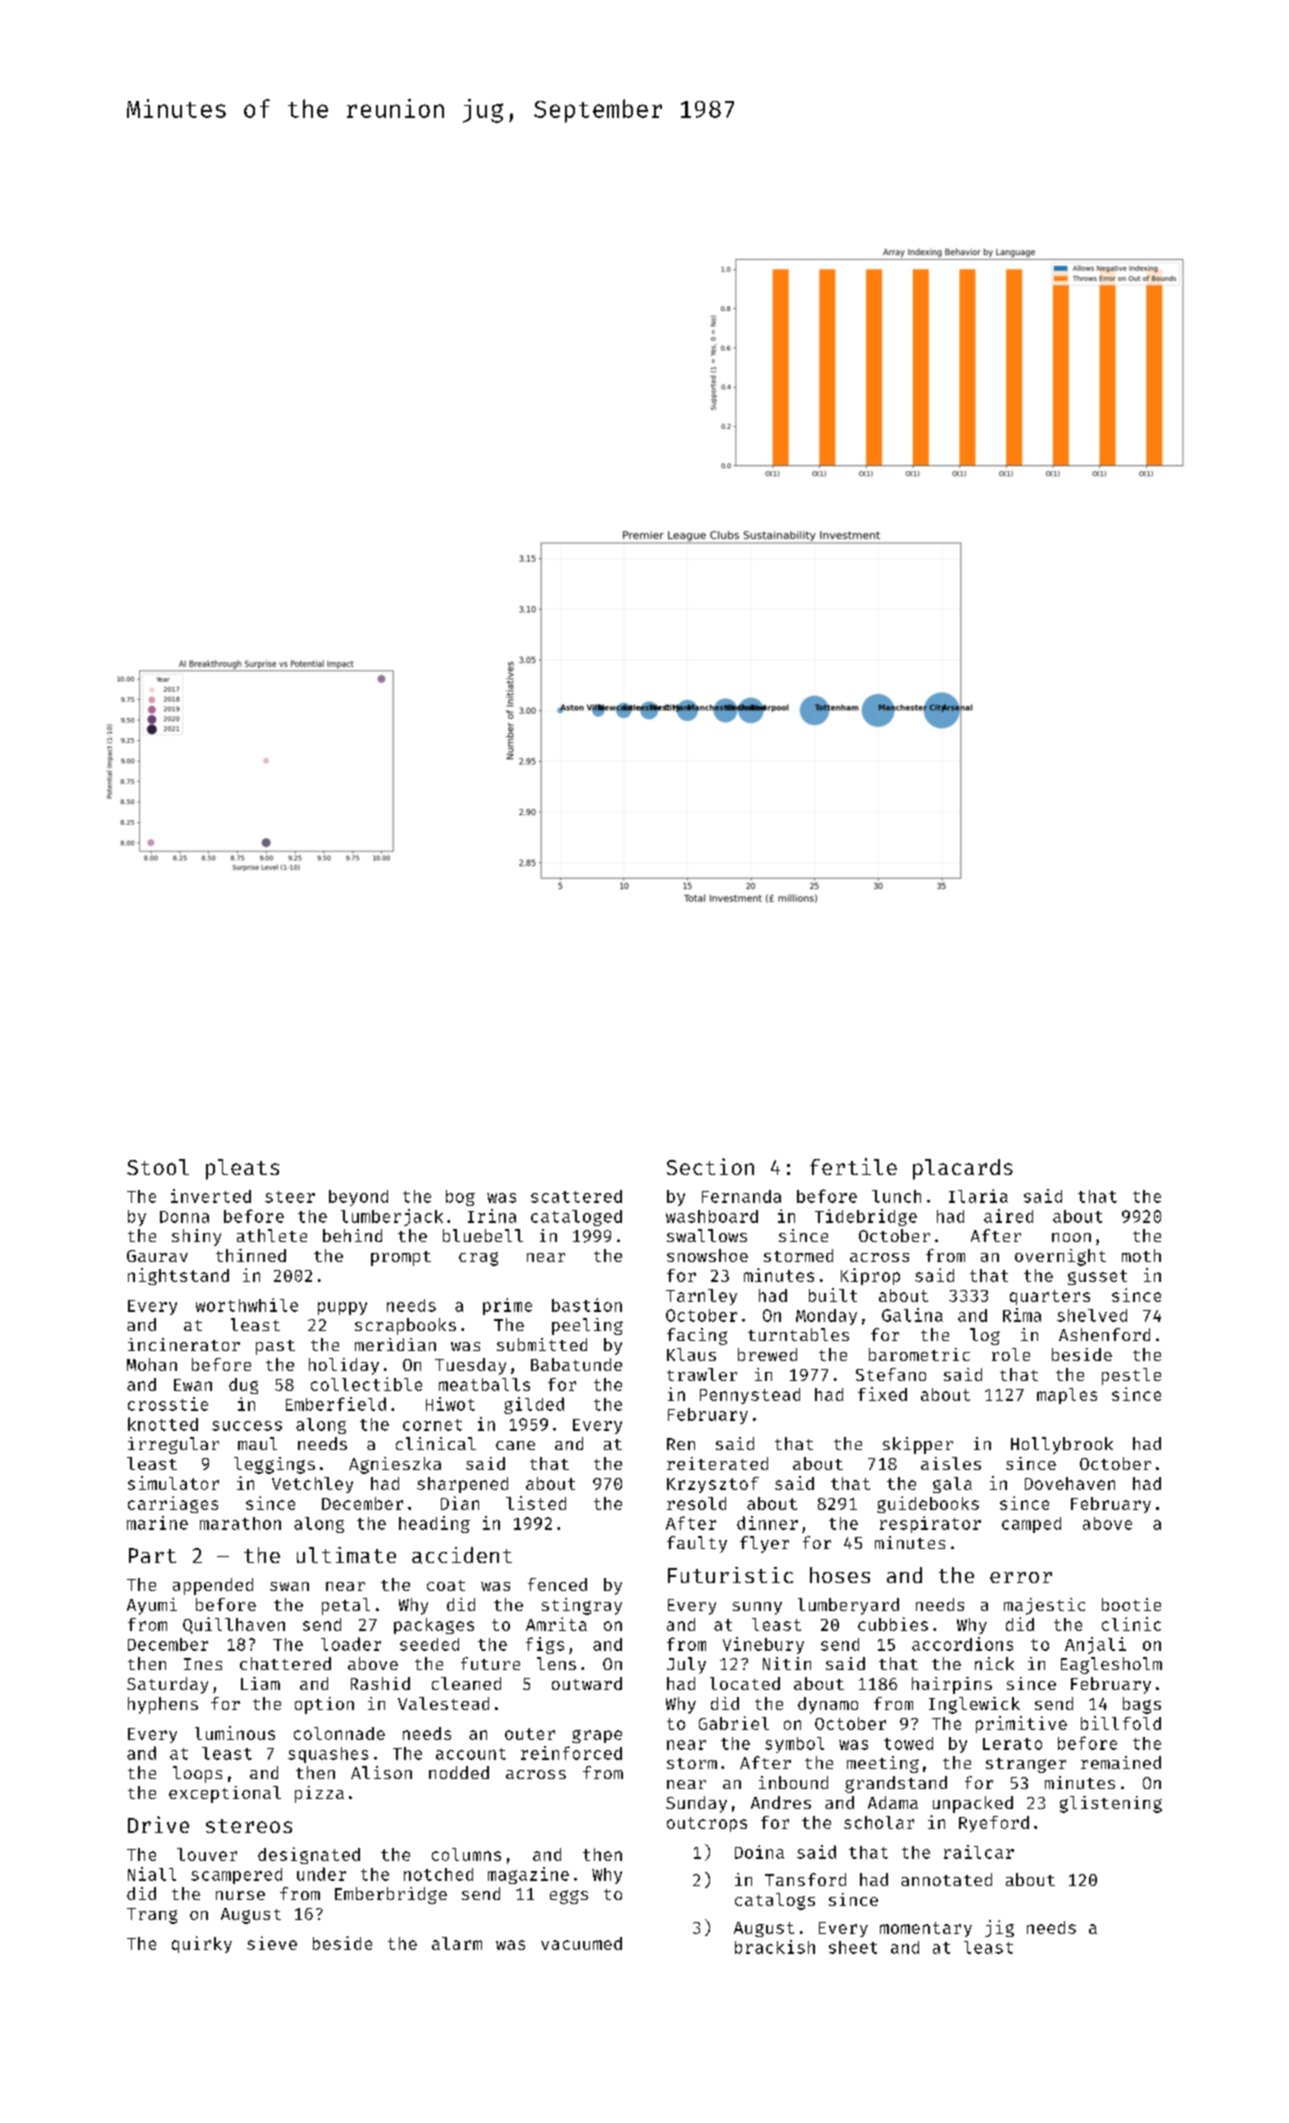 The image size is (1289, 2123). What do you see at coordinates (717, 1463) in the screenshot?
I see `reiterated` at bounding box center [717, 1463].
